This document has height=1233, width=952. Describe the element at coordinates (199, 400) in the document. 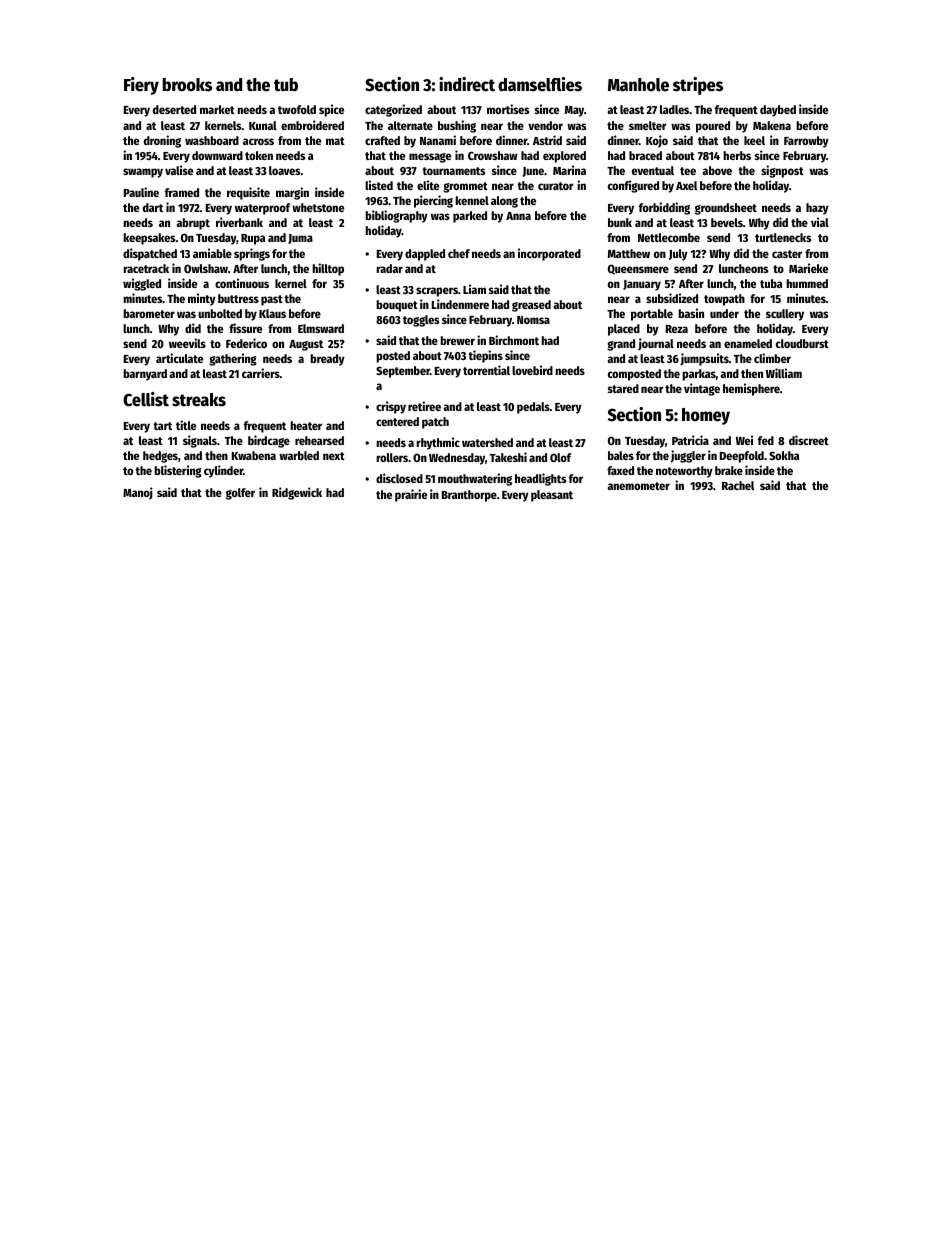

I see `streaks` at that location.
